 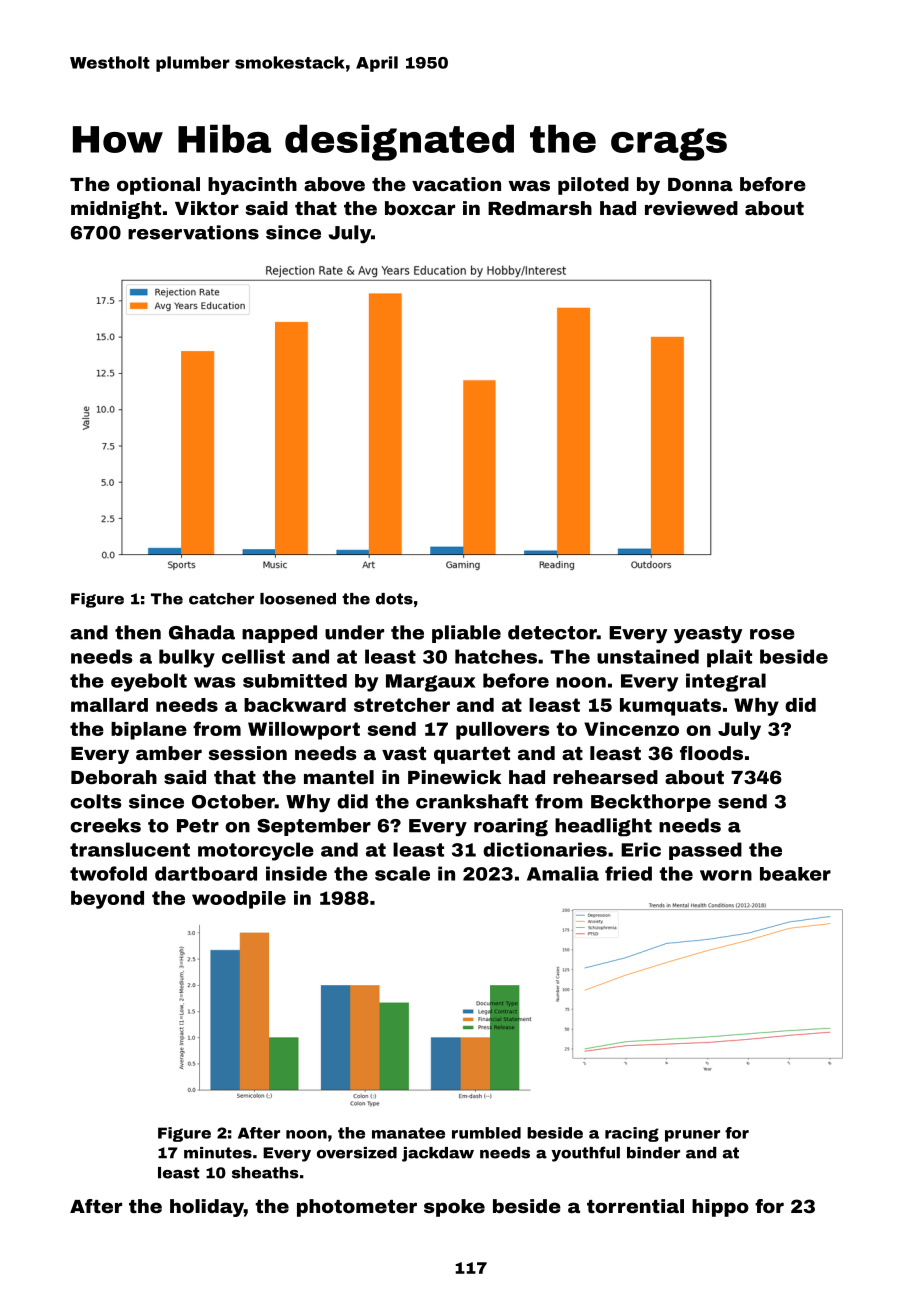 What do you see at coordinates (265, 1173) in the screenshot?
I see `sheaths` at bounding box center [265, 1173].
